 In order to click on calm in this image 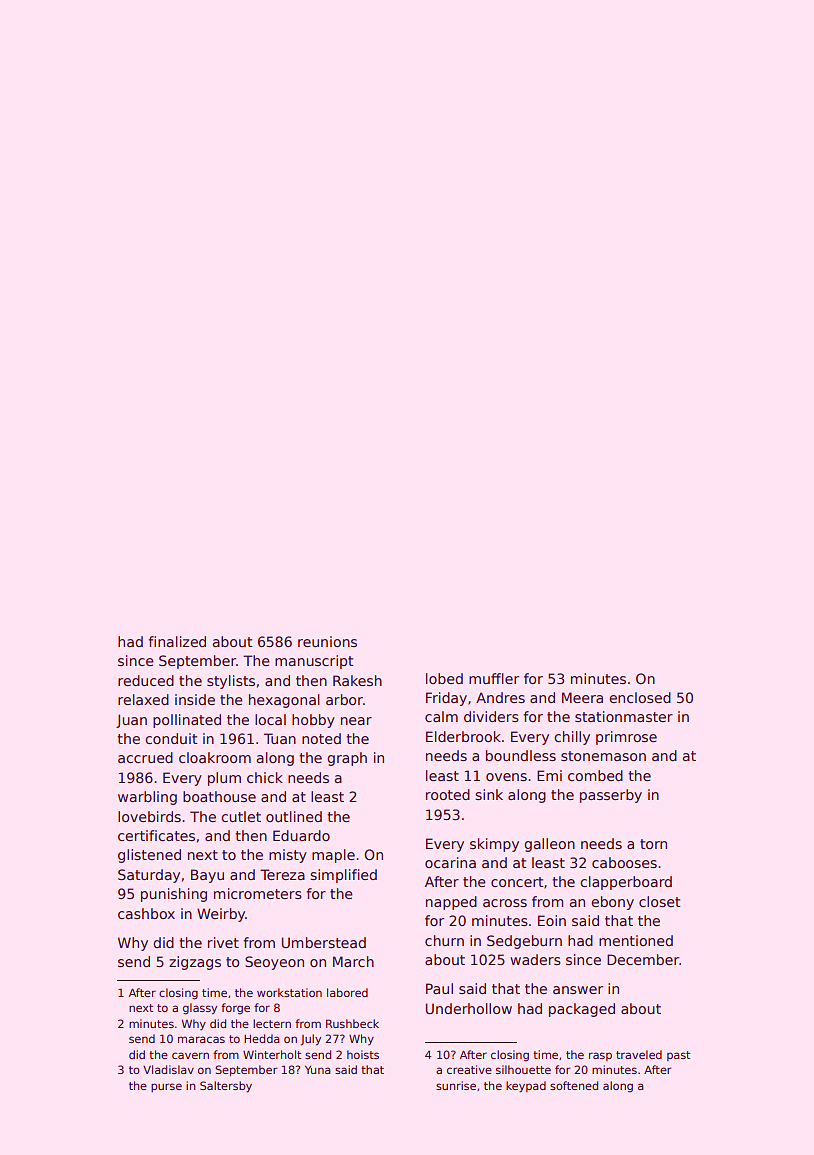, I will do `click(441, 716)`.
